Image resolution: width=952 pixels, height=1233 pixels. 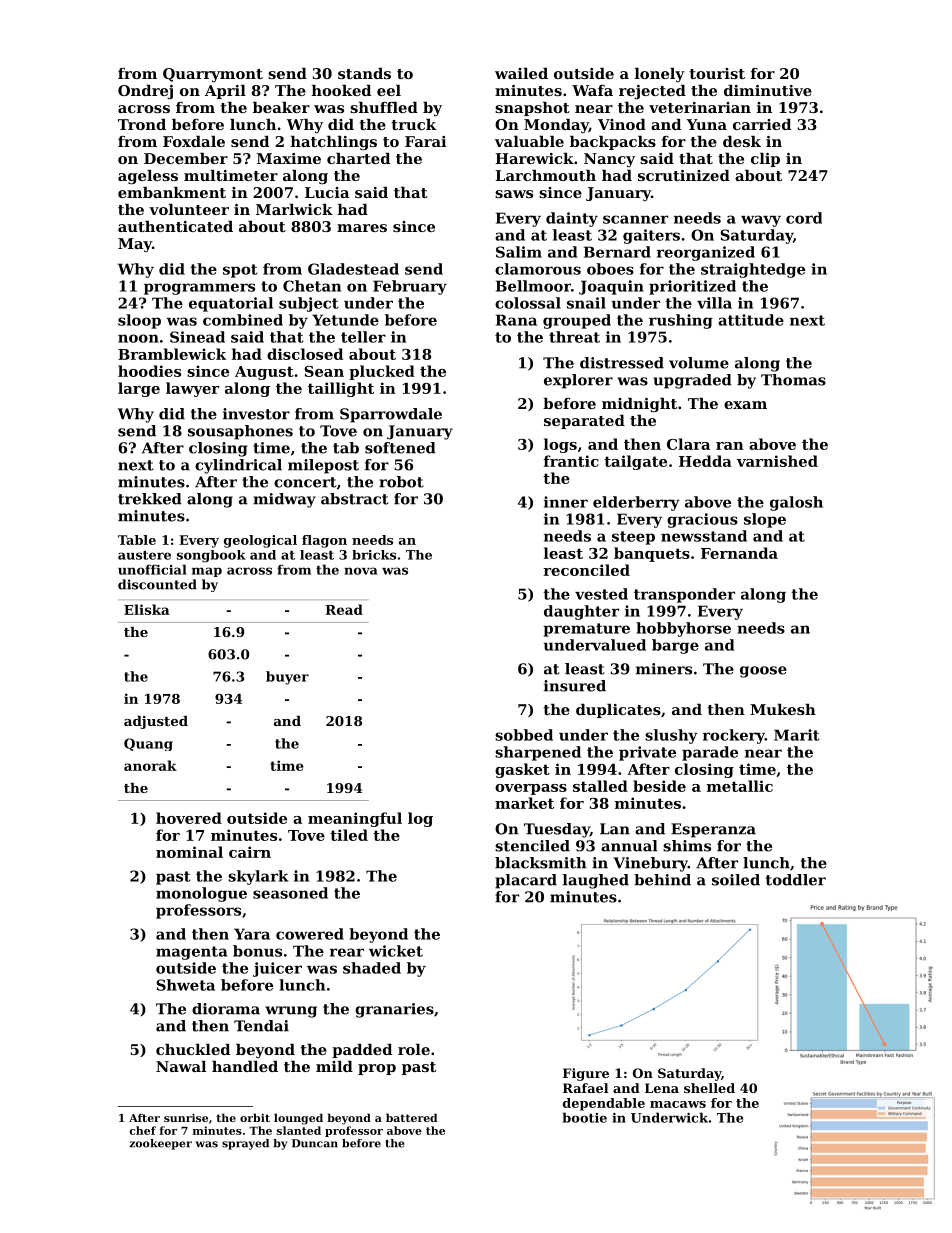 I want to click on Maxime, so click(x=289, y=158).
